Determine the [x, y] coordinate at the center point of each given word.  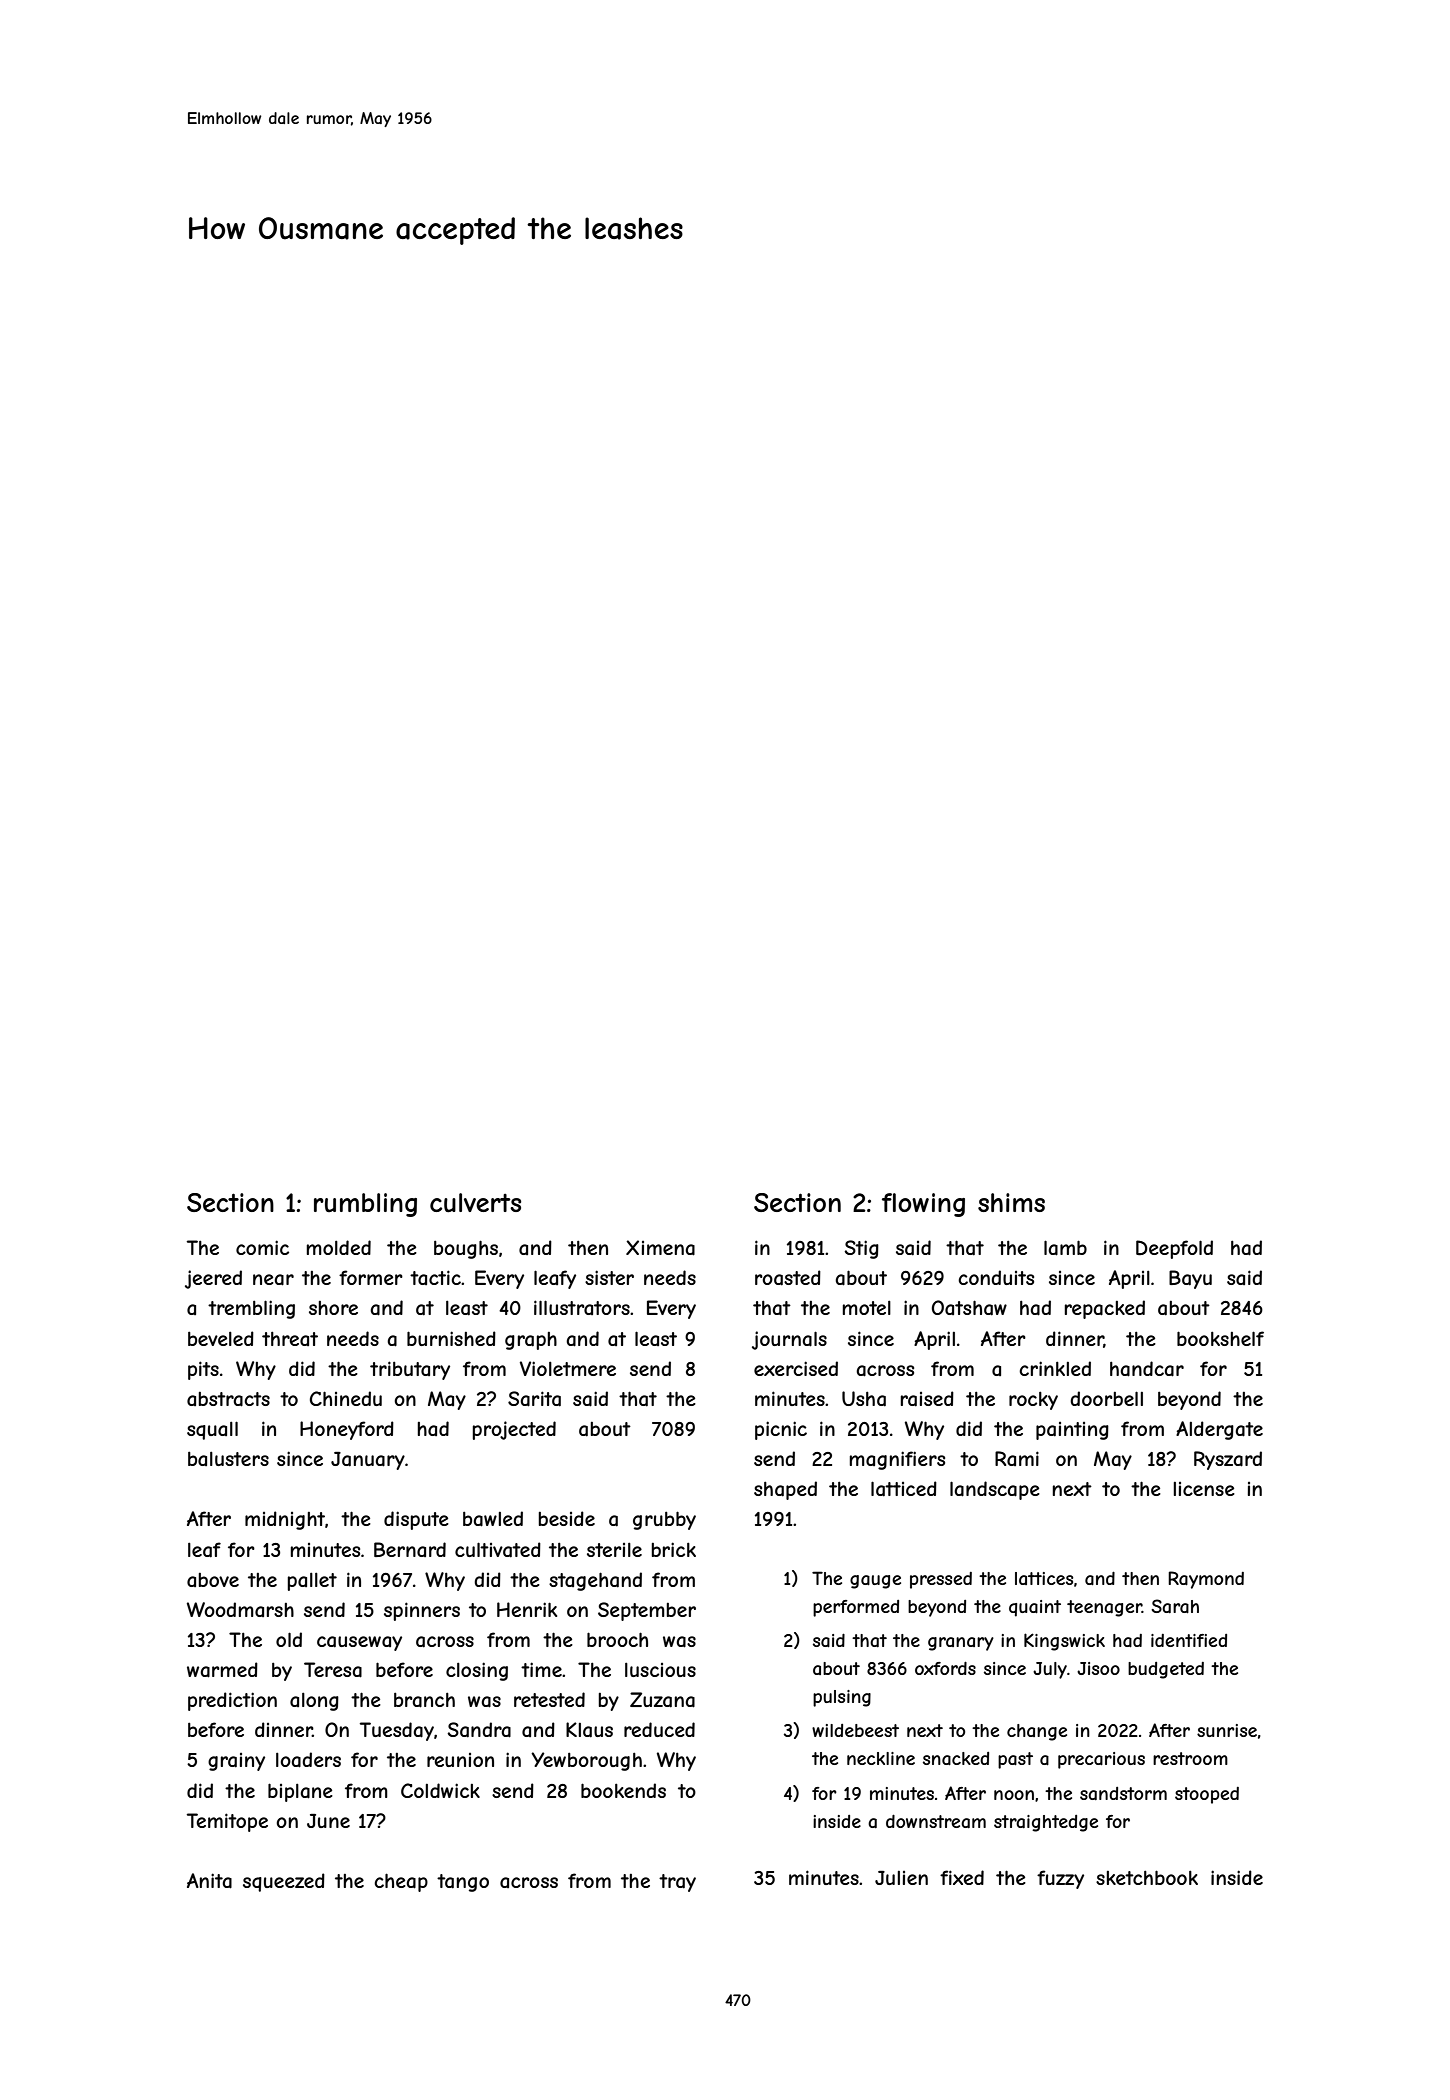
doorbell [1106, 1398]
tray [677, 1883]
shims [1011, 1202]
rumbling [365, 1205]
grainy [236, 1762]
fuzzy [1060, 1879]
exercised [796, 1368]
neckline [881, 1758]
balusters [228, 1459]
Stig [861, 1249]
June [328, 1821]
